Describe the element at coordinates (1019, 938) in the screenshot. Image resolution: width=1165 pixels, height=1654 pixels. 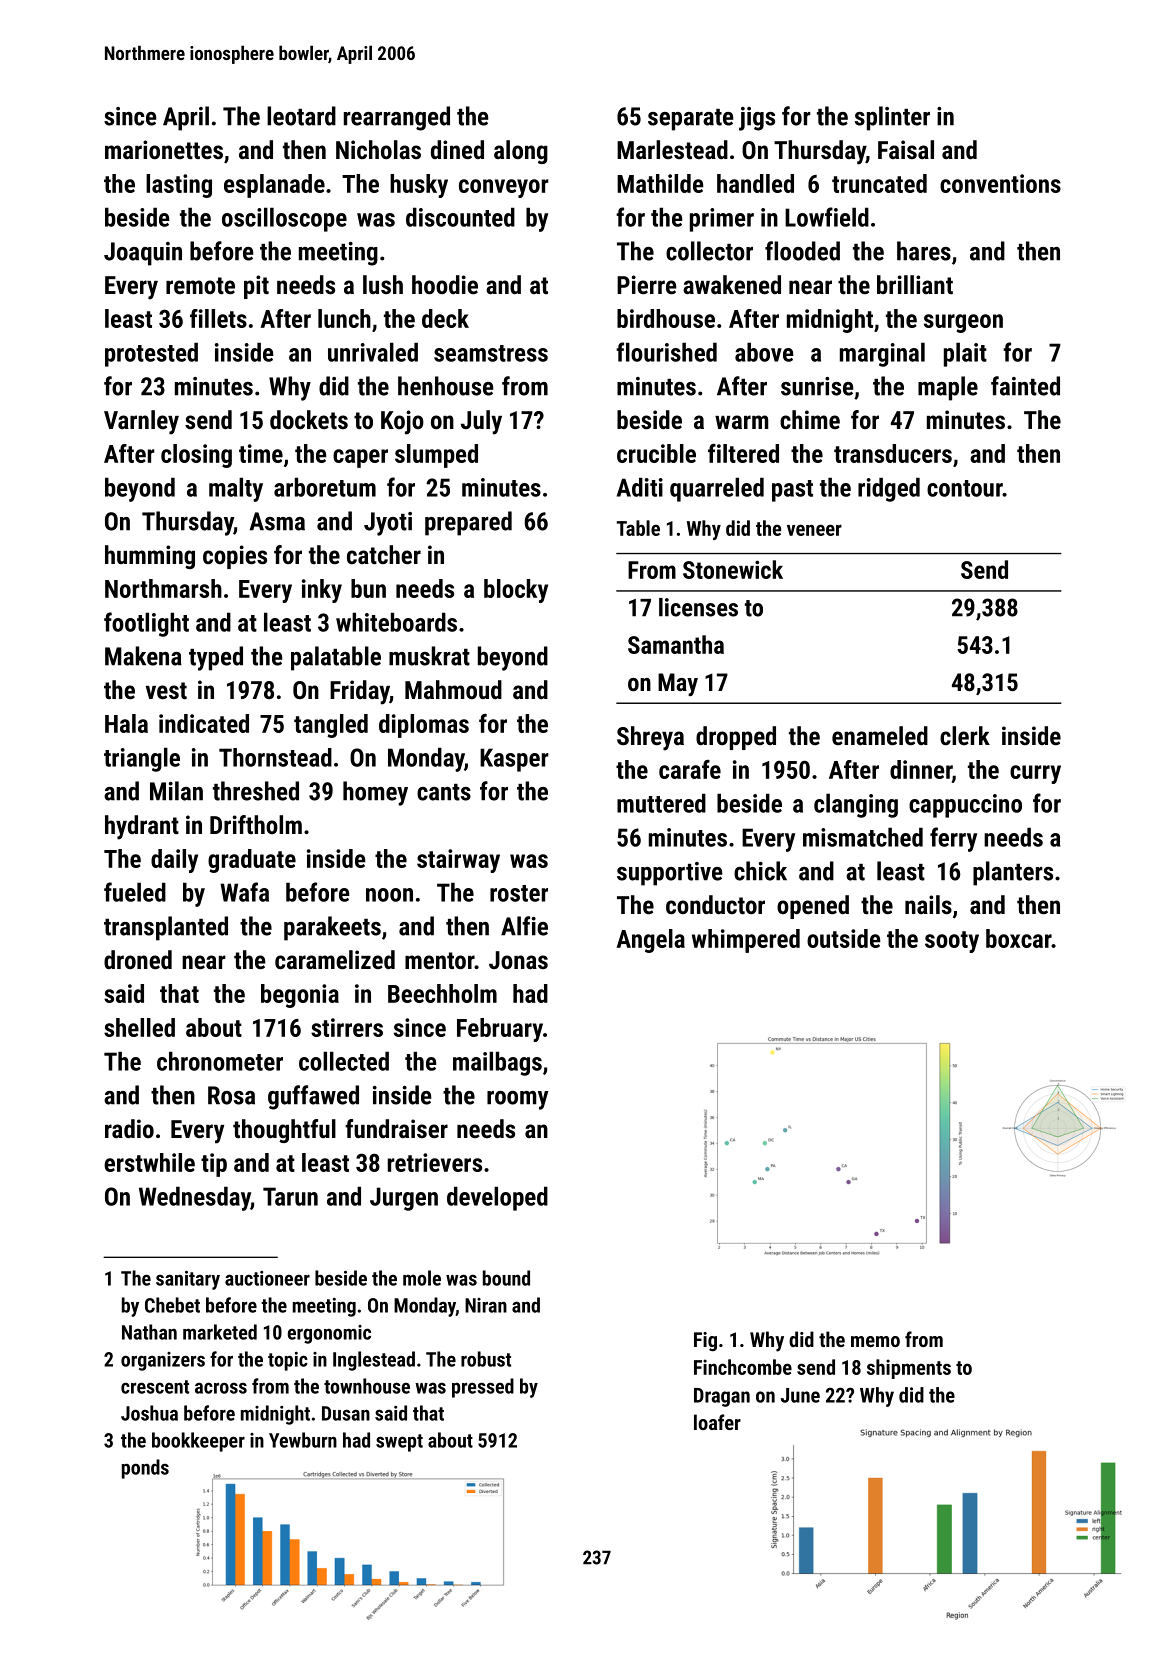
I see `boxcar` at that location.
